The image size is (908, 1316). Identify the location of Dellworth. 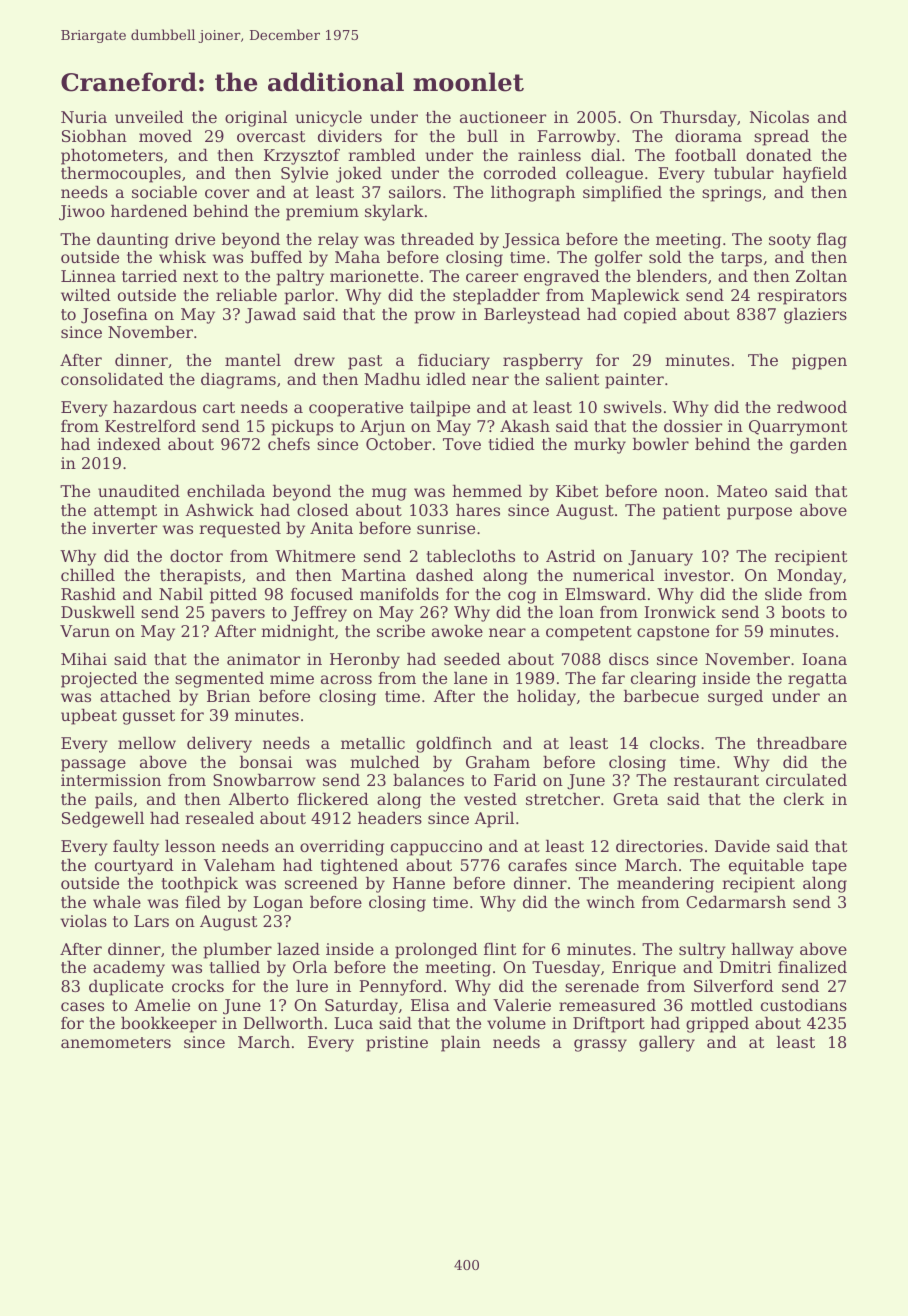
(283, 1023).
